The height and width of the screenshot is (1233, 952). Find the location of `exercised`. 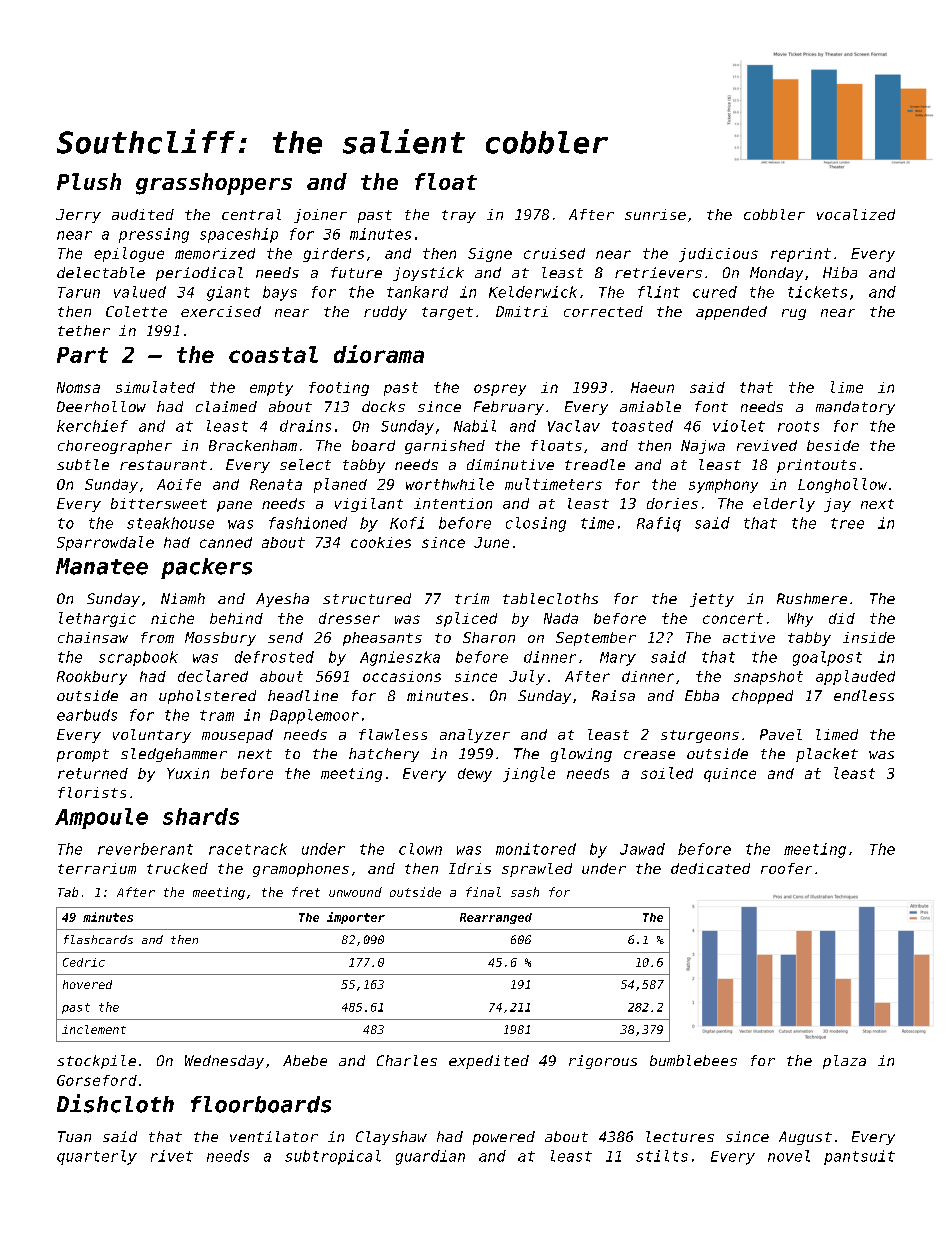

exercised is located at coordinates (221, 311).
